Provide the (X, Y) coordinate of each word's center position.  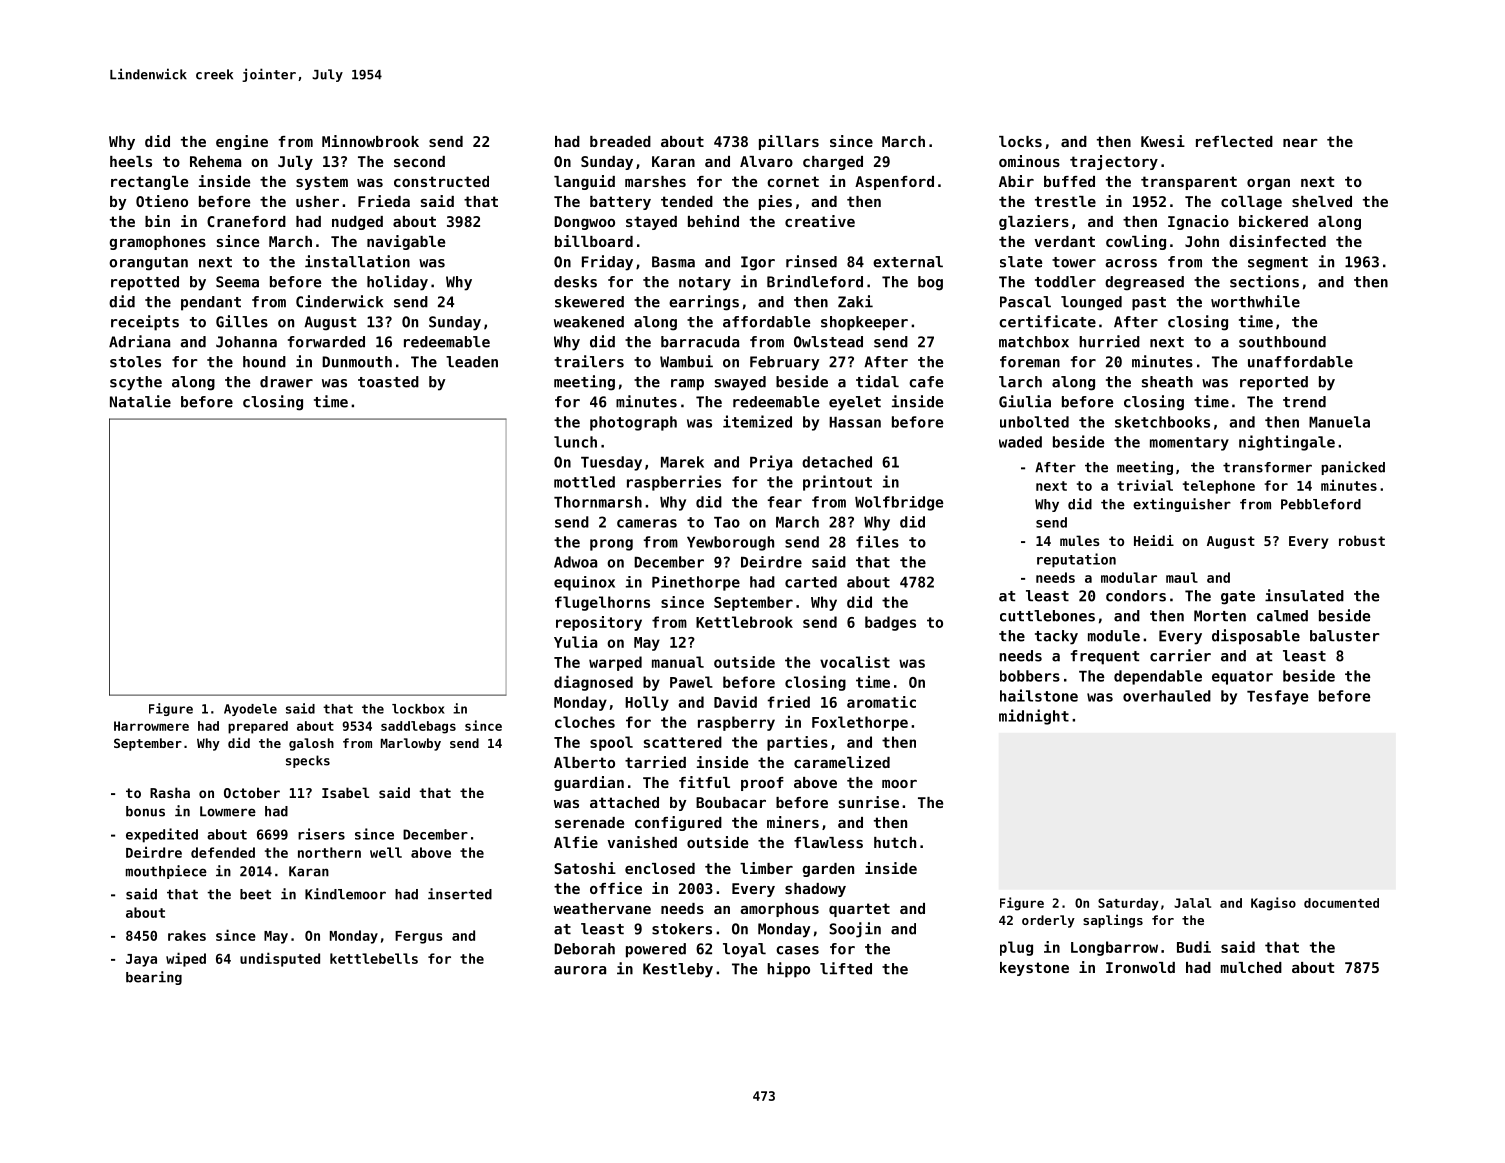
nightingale (1287, 443)
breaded (620, 141)
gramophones (158, 243)
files (877, 541)
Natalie (140, 401)
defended (223, 852)
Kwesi (1163, 141)
